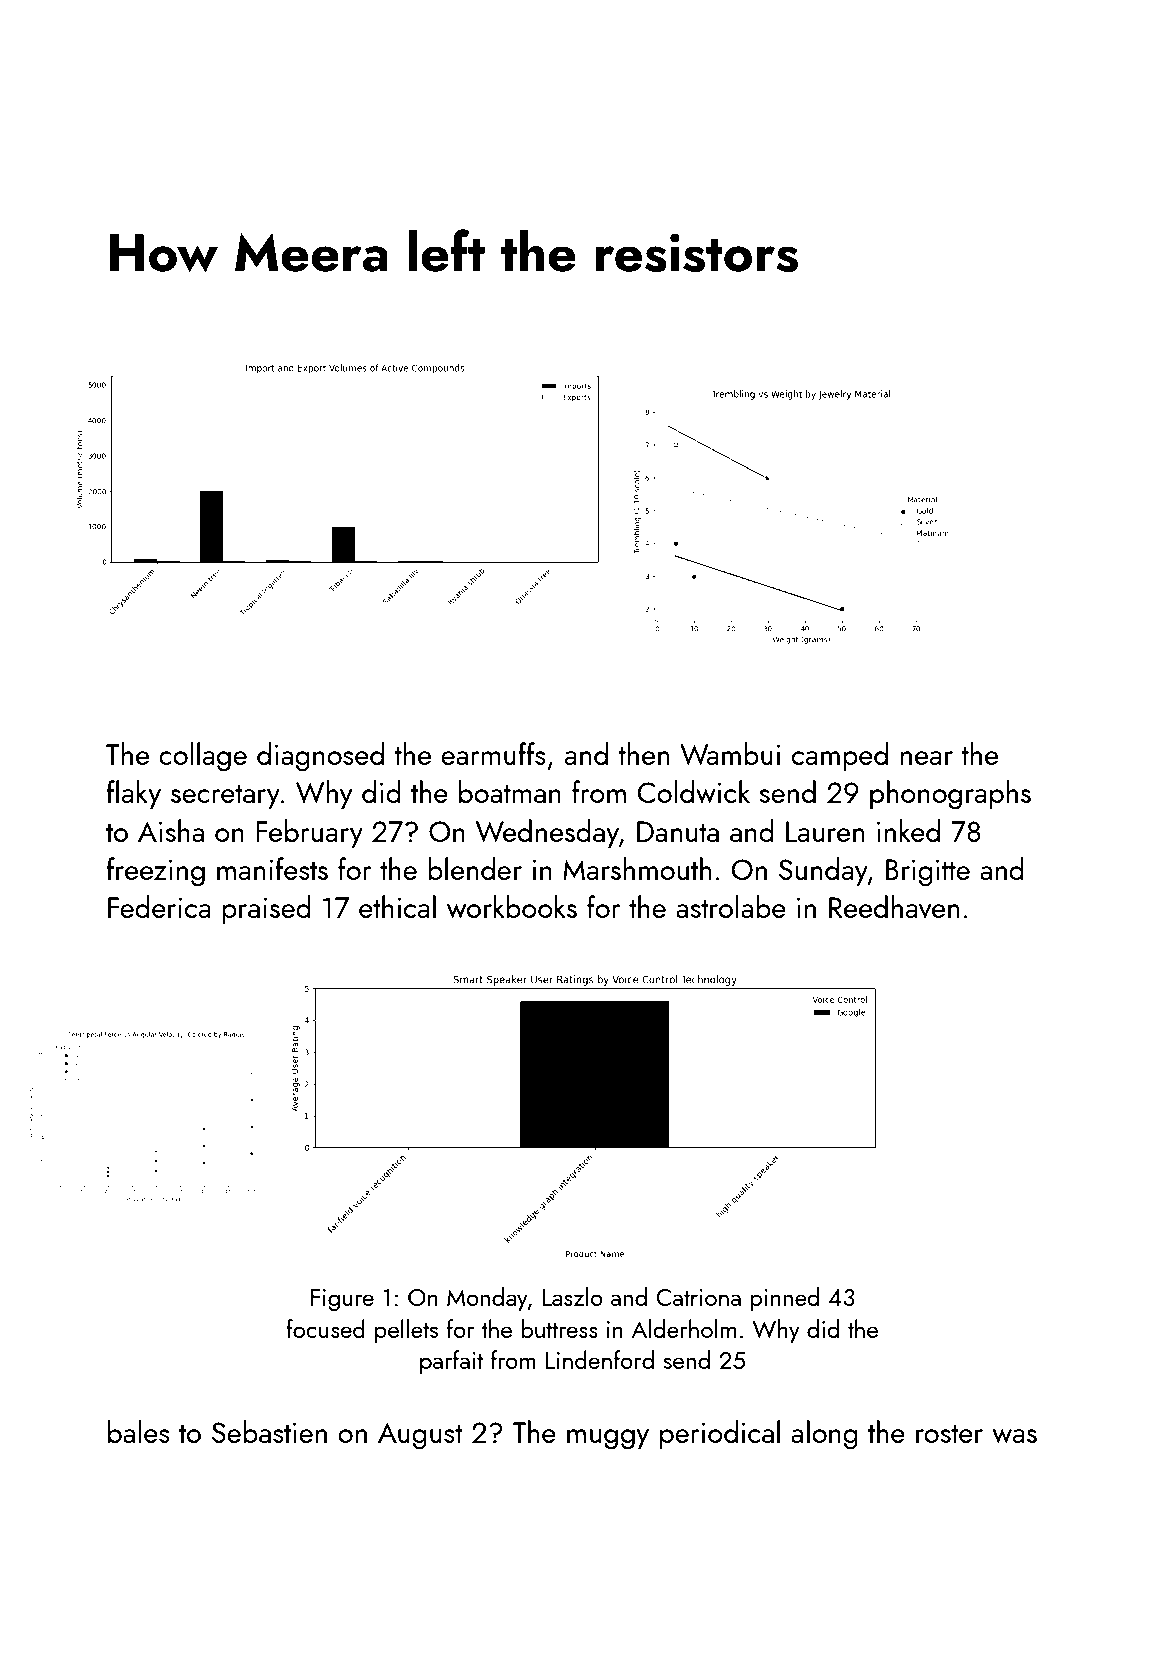 Image resolution: width=1165 pixels, height=1654 pixels. I want to click on Sebastien, so click(269, 1431).
